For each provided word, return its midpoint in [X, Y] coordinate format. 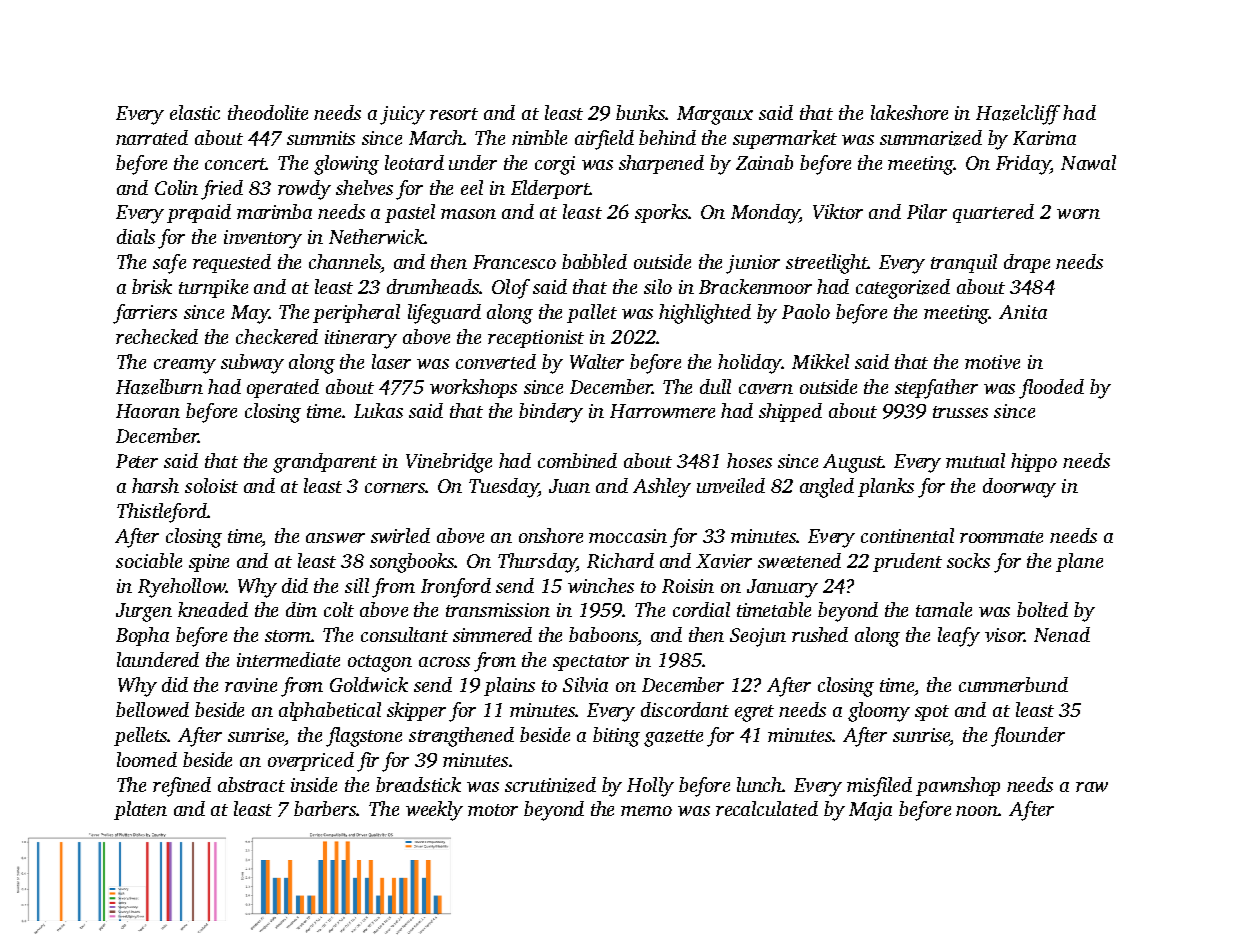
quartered [993, 213]
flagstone [364, 737]
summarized [931, 138]
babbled [594, 261]
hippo [1034, 462]
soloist [211, 485]
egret [754, 713]
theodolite [268, 112]
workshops [473, 388]
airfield [604, 140]
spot [932, 713]
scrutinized [550, 785]
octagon [380, 663]
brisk [152, 286]
